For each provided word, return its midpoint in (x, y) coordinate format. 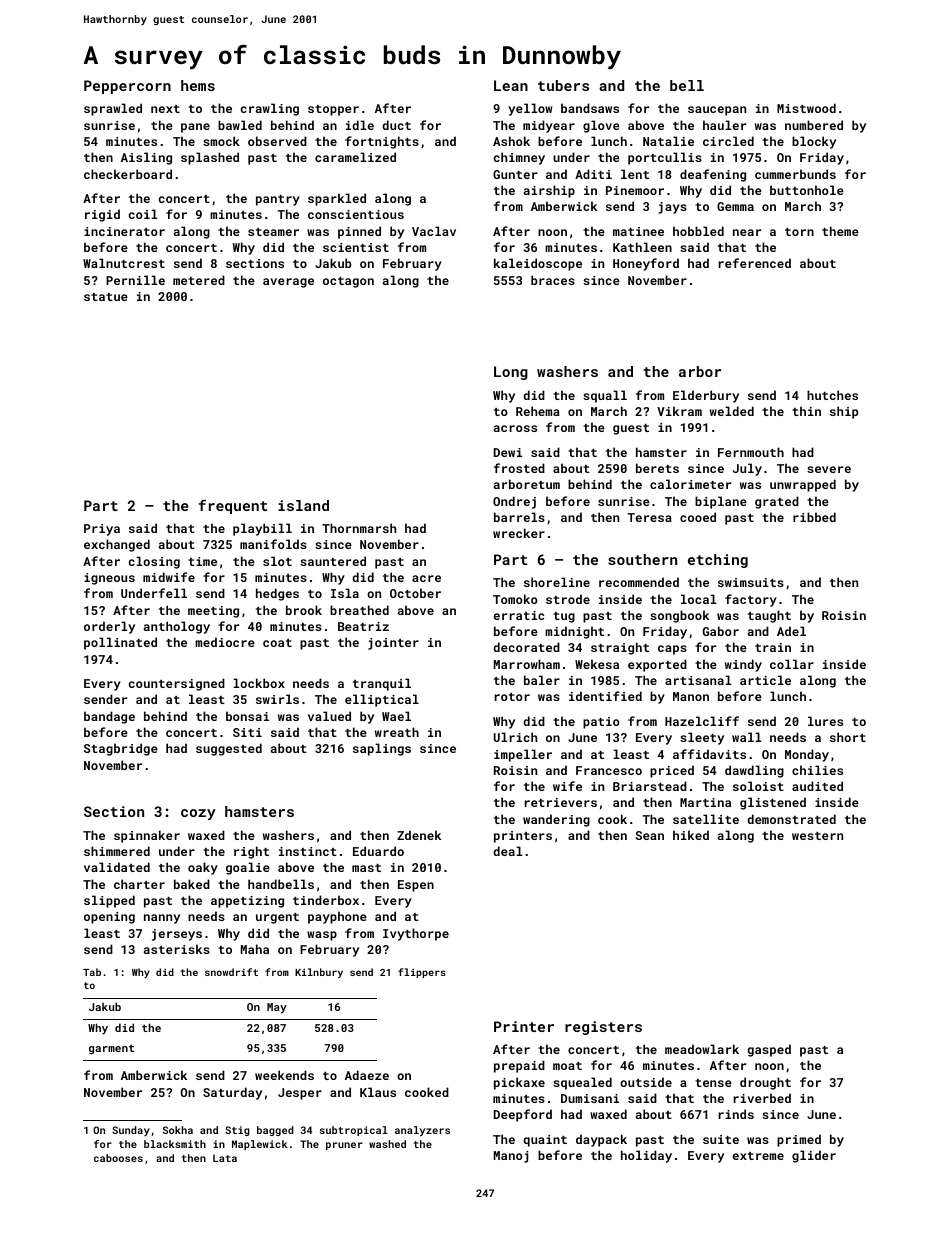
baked (192, 884)
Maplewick (259, 1145)
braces (553, 280)
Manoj (511, 1157)
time (202, 561)
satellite (706, 819)
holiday (646, 1156)
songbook (679, 616)
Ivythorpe (416, 934)
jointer (393, 644)
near (747, 232)
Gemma (735, 206)
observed (277, 141)
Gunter (515, 174)
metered (199, 280)
